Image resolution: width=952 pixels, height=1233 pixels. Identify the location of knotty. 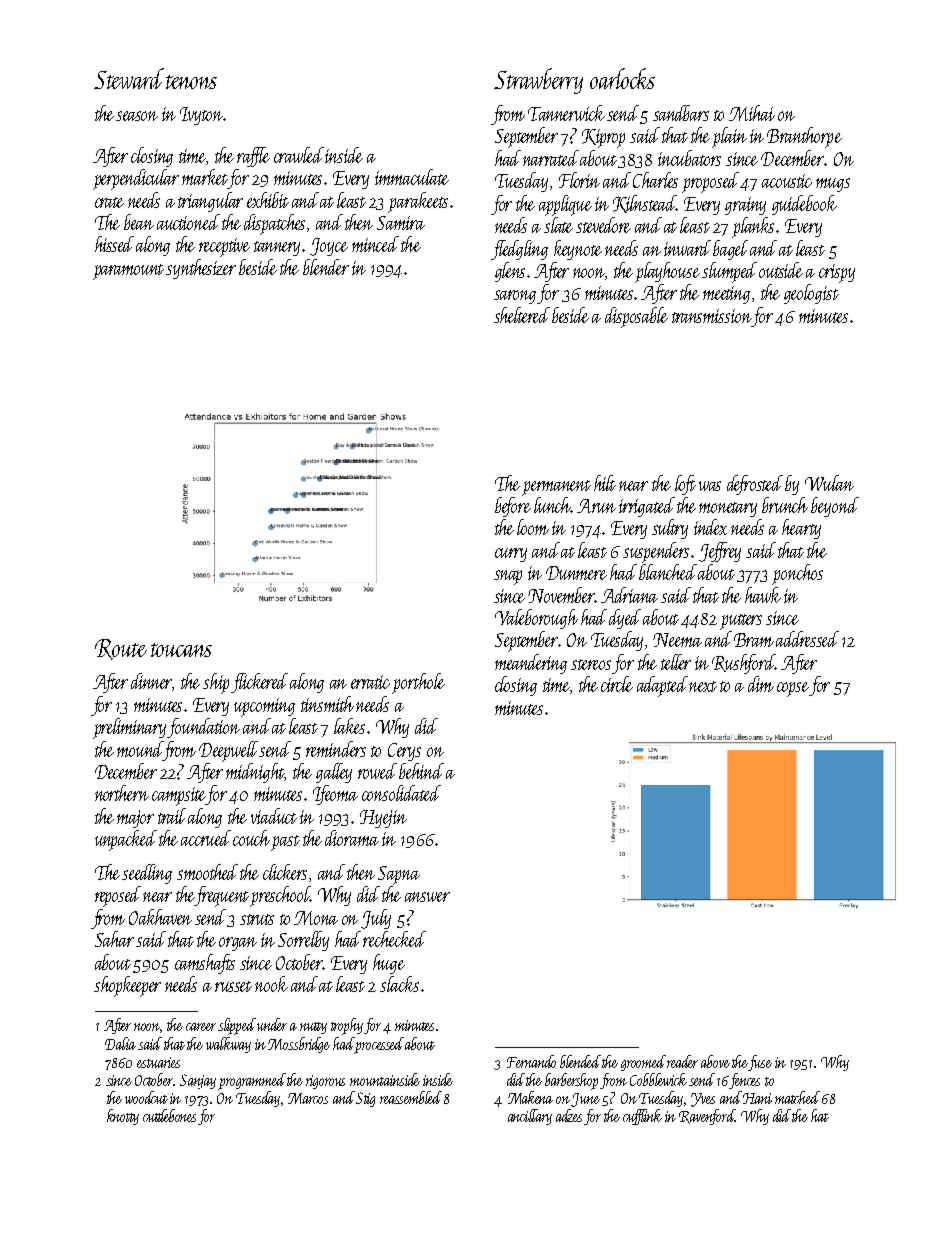
(123, 1117).
